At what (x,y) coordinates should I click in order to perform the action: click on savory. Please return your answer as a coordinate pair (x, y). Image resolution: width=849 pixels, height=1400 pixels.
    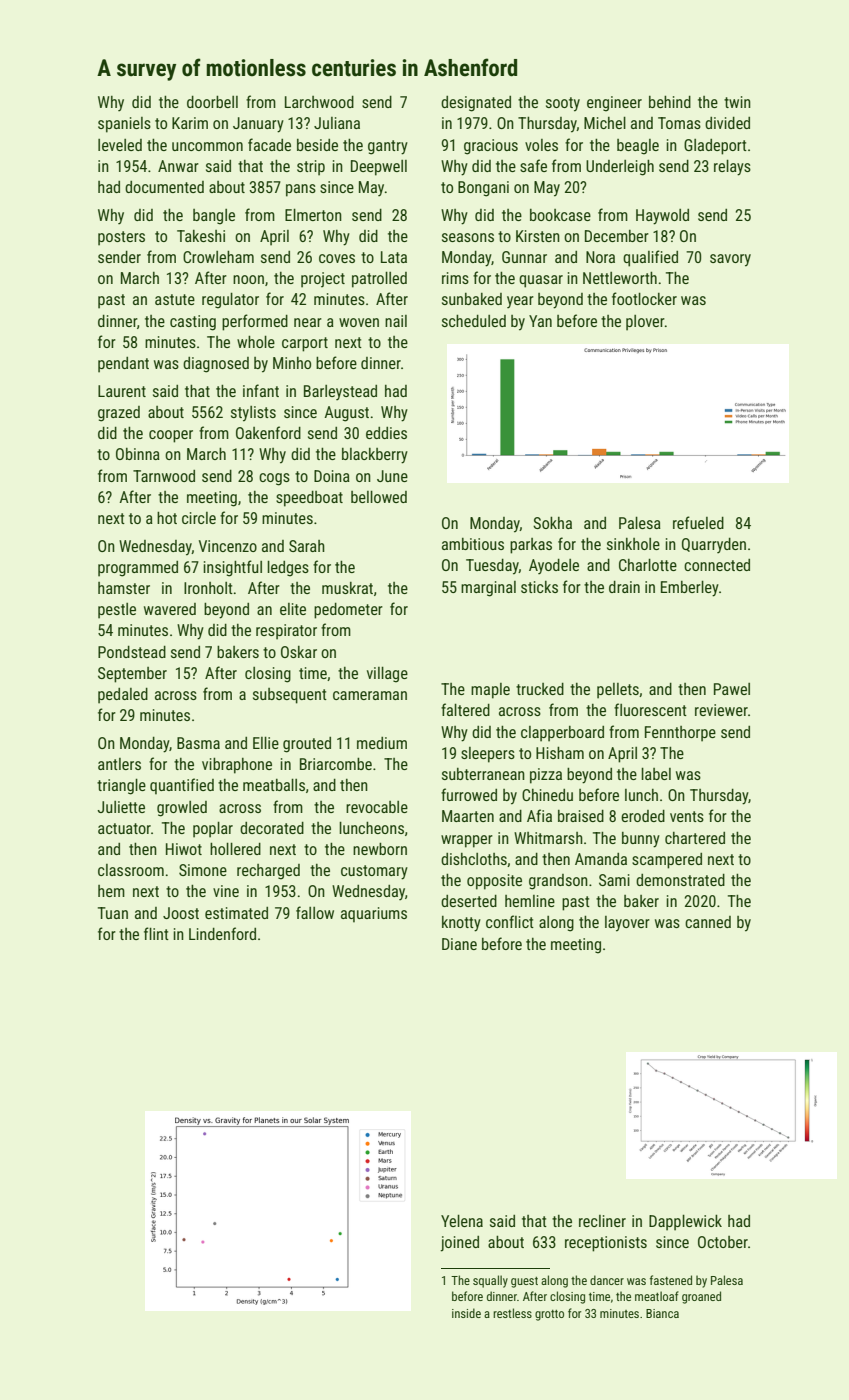
    Looking at the image, I should click on (730, 260).
